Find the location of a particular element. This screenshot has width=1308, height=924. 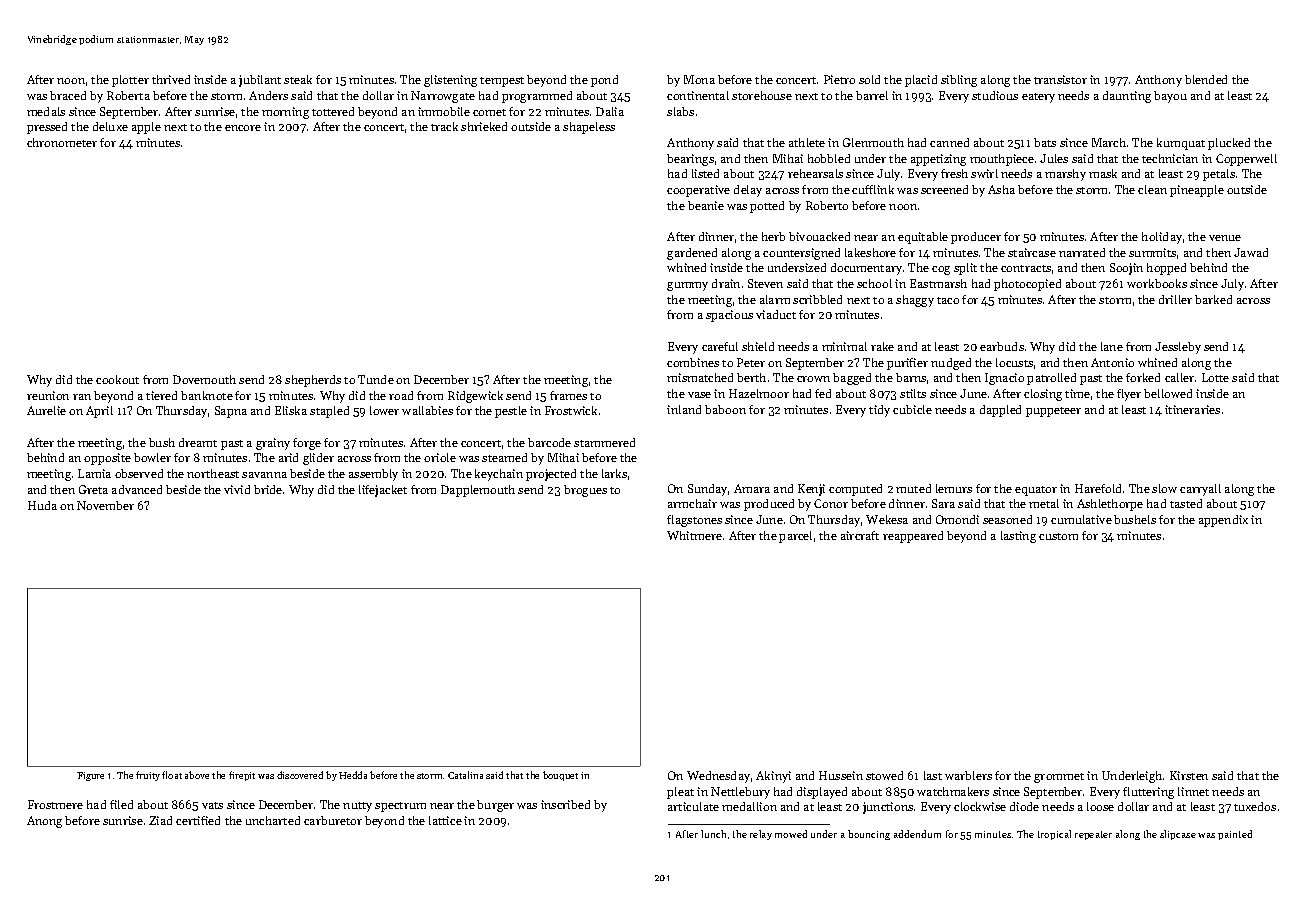

Whitmere is located at coordinates (694, 535).
